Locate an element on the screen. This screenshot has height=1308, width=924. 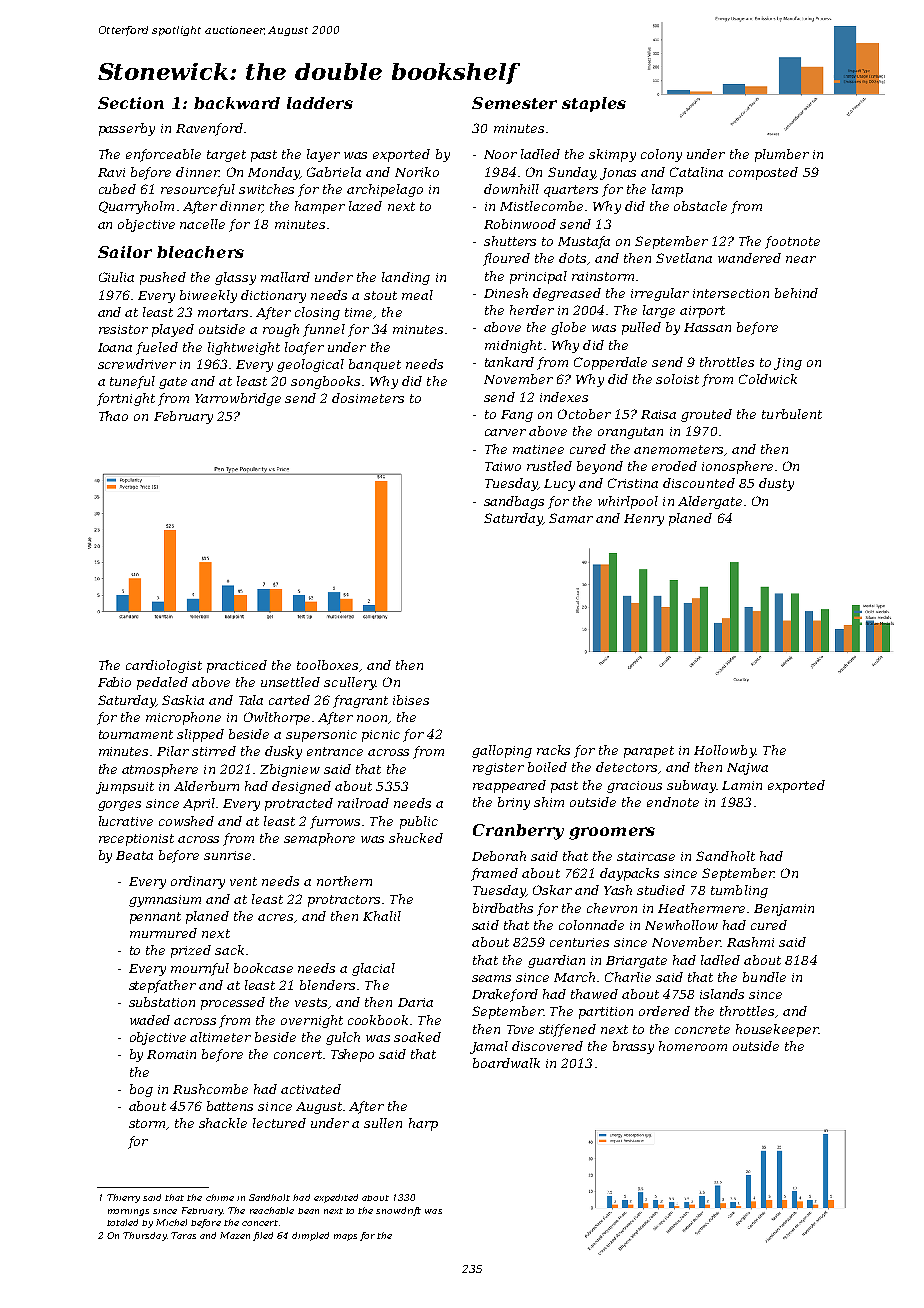
Ravi is located at coordinates (111, 172).
